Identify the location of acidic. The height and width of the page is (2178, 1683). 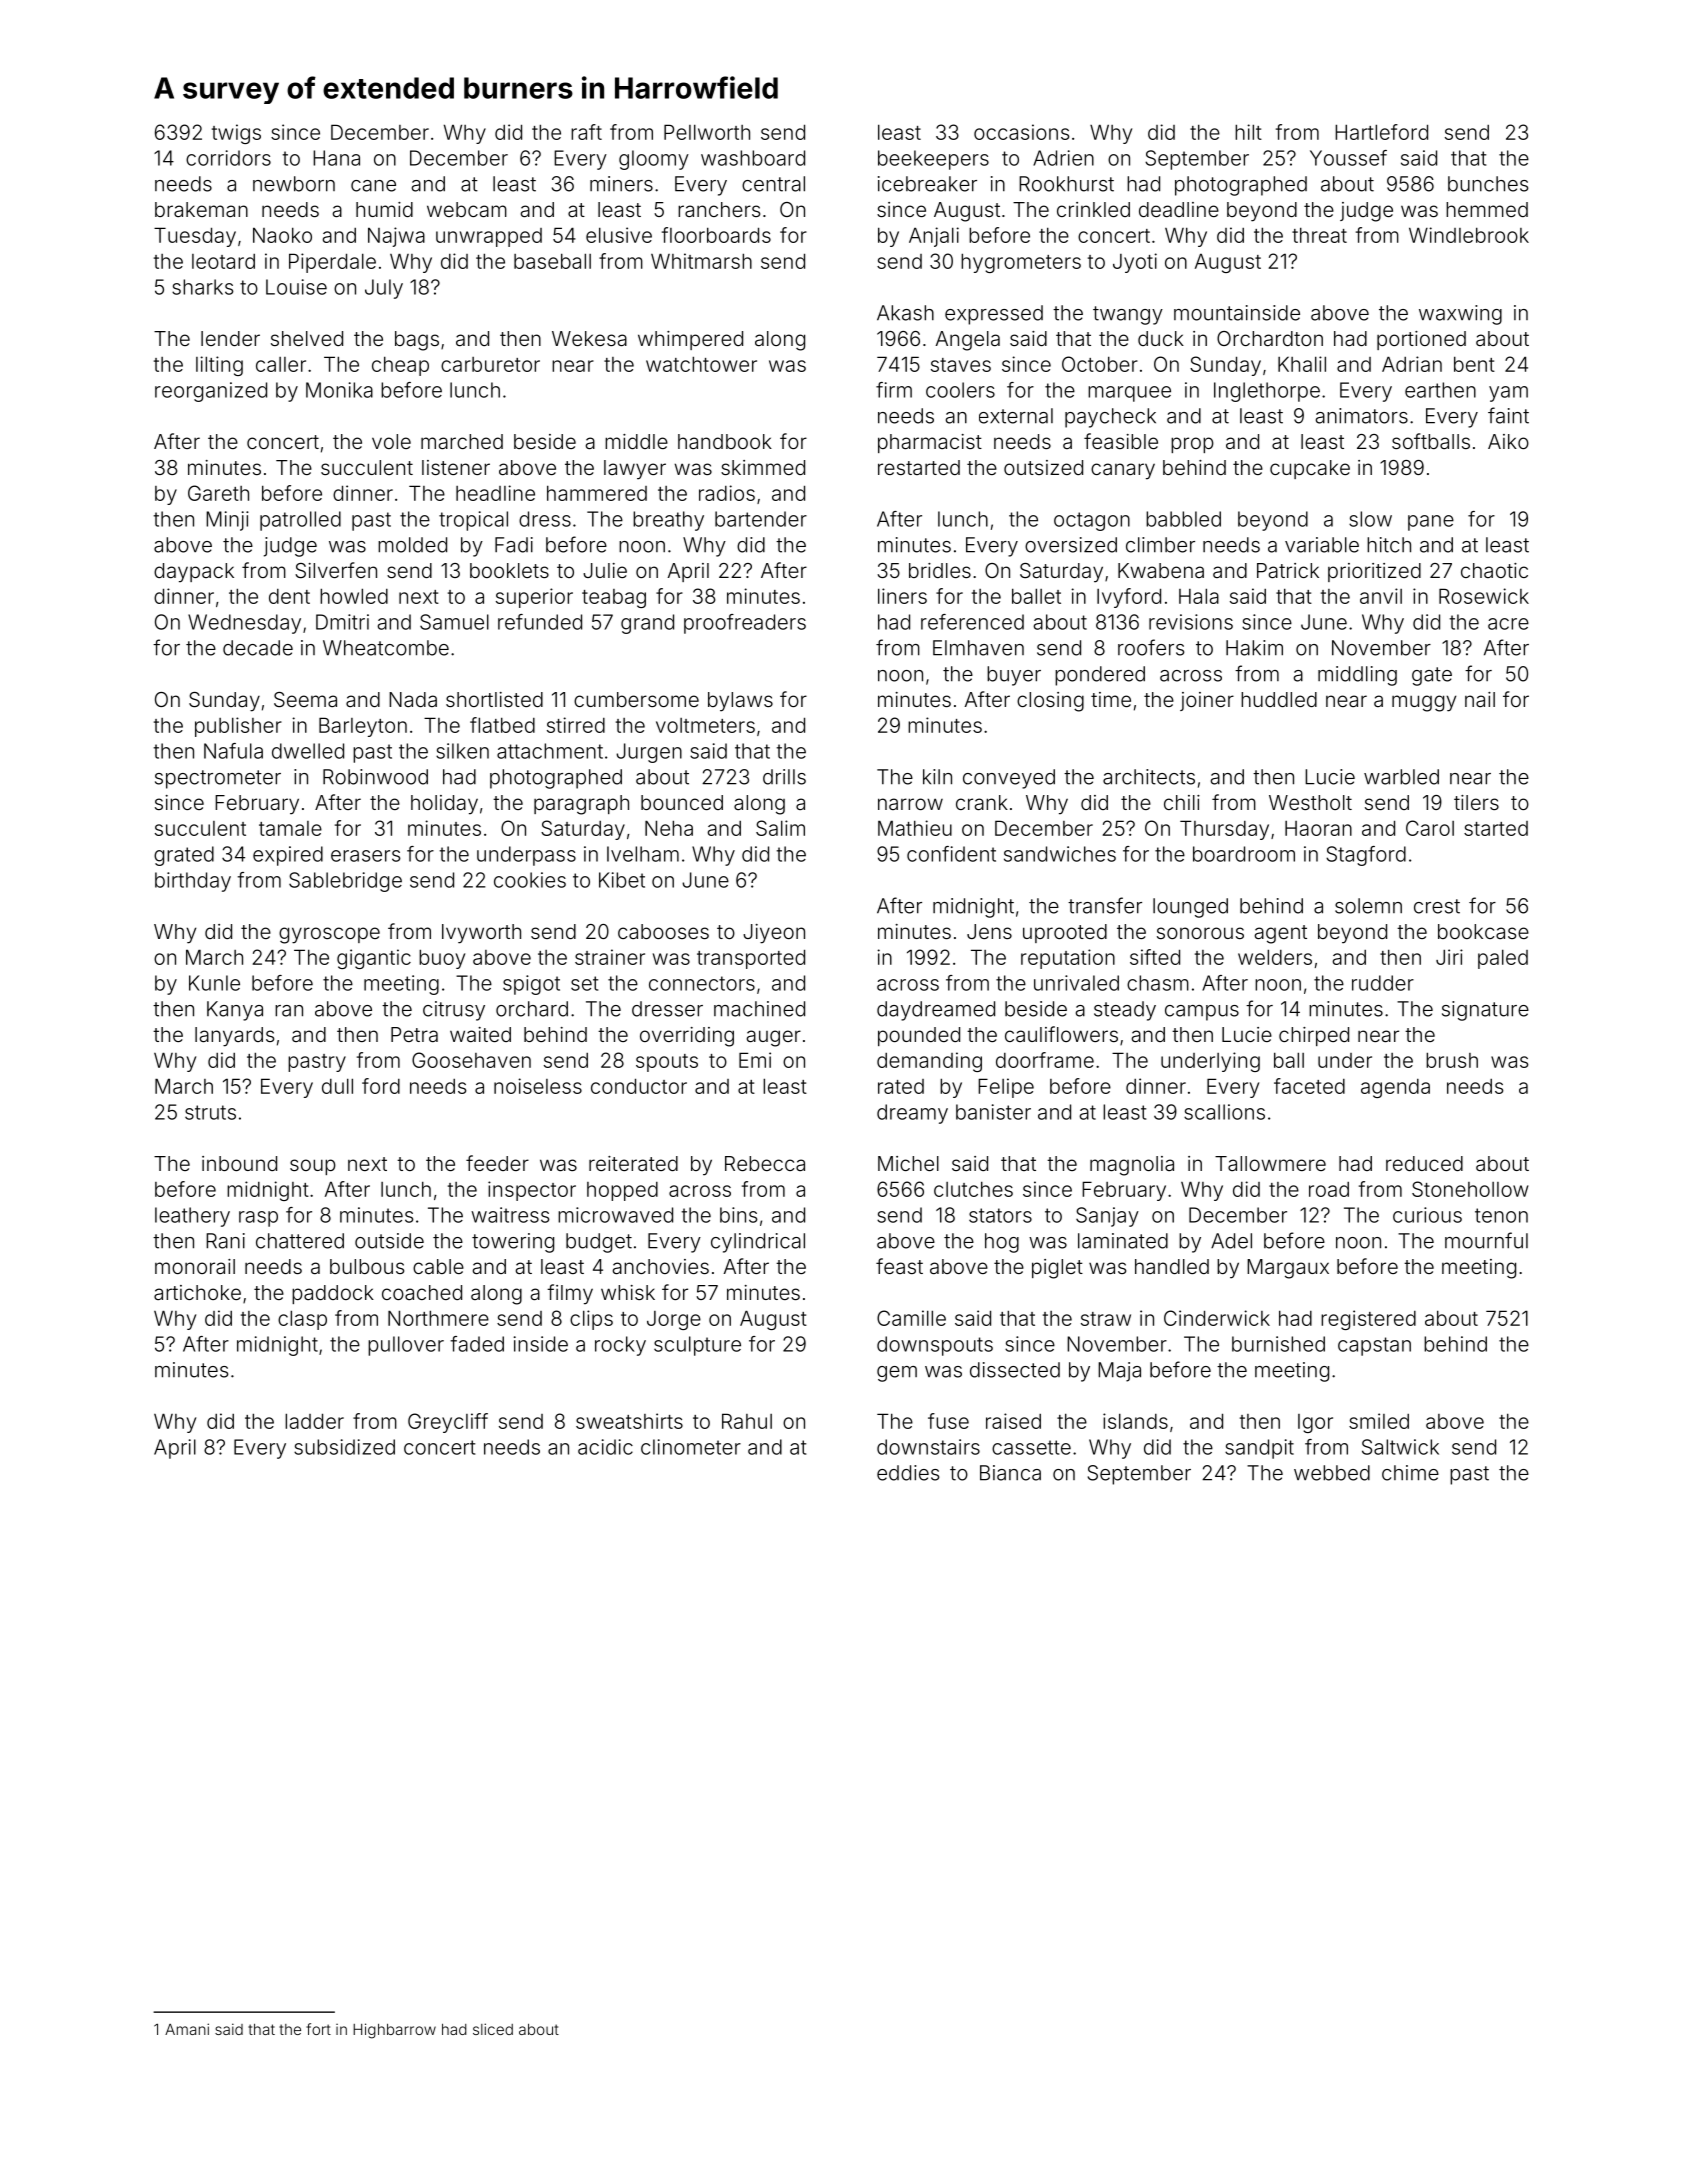
(605, 1447).
